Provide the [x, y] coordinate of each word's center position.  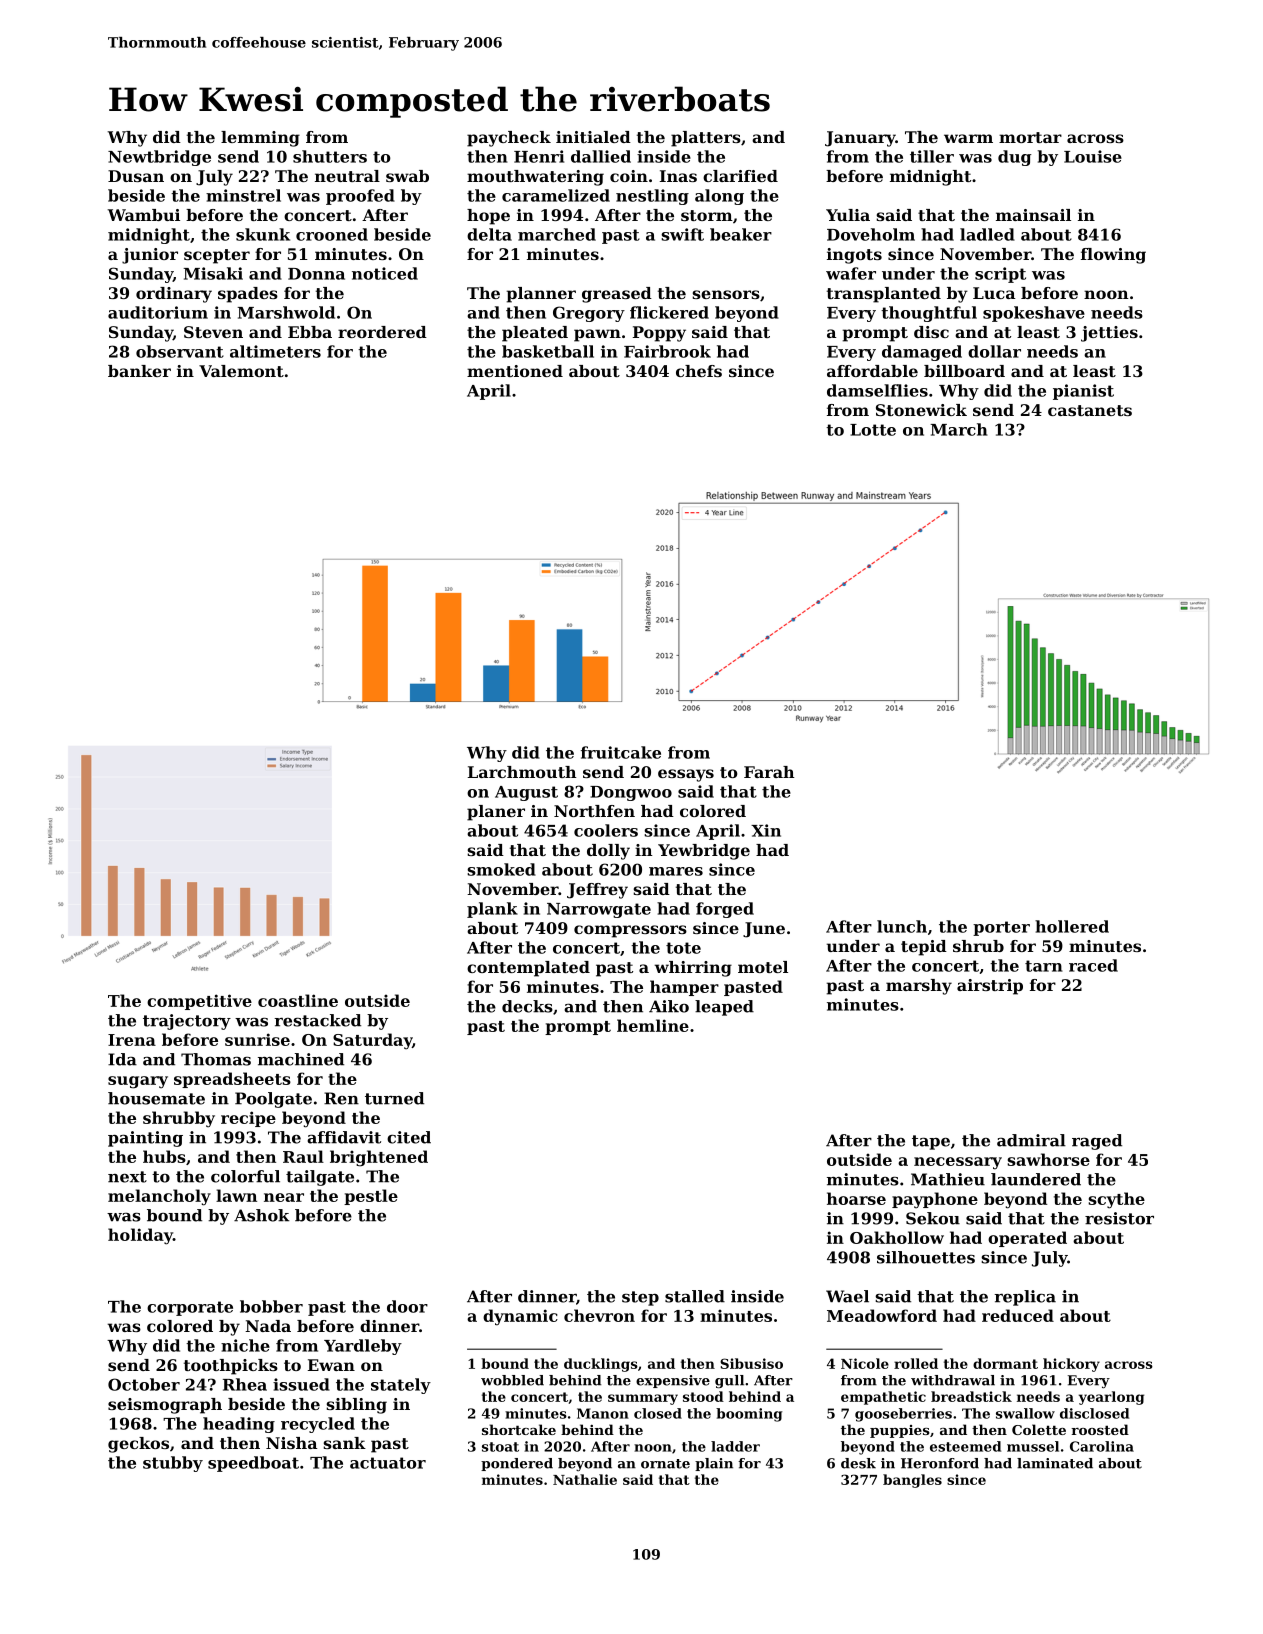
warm [968, 138]
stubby [173, 1464]
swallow [1025, 1413]
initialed [593, 137]
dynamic [520, 1317]
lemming [260, 139]
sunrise [257, 1039]
